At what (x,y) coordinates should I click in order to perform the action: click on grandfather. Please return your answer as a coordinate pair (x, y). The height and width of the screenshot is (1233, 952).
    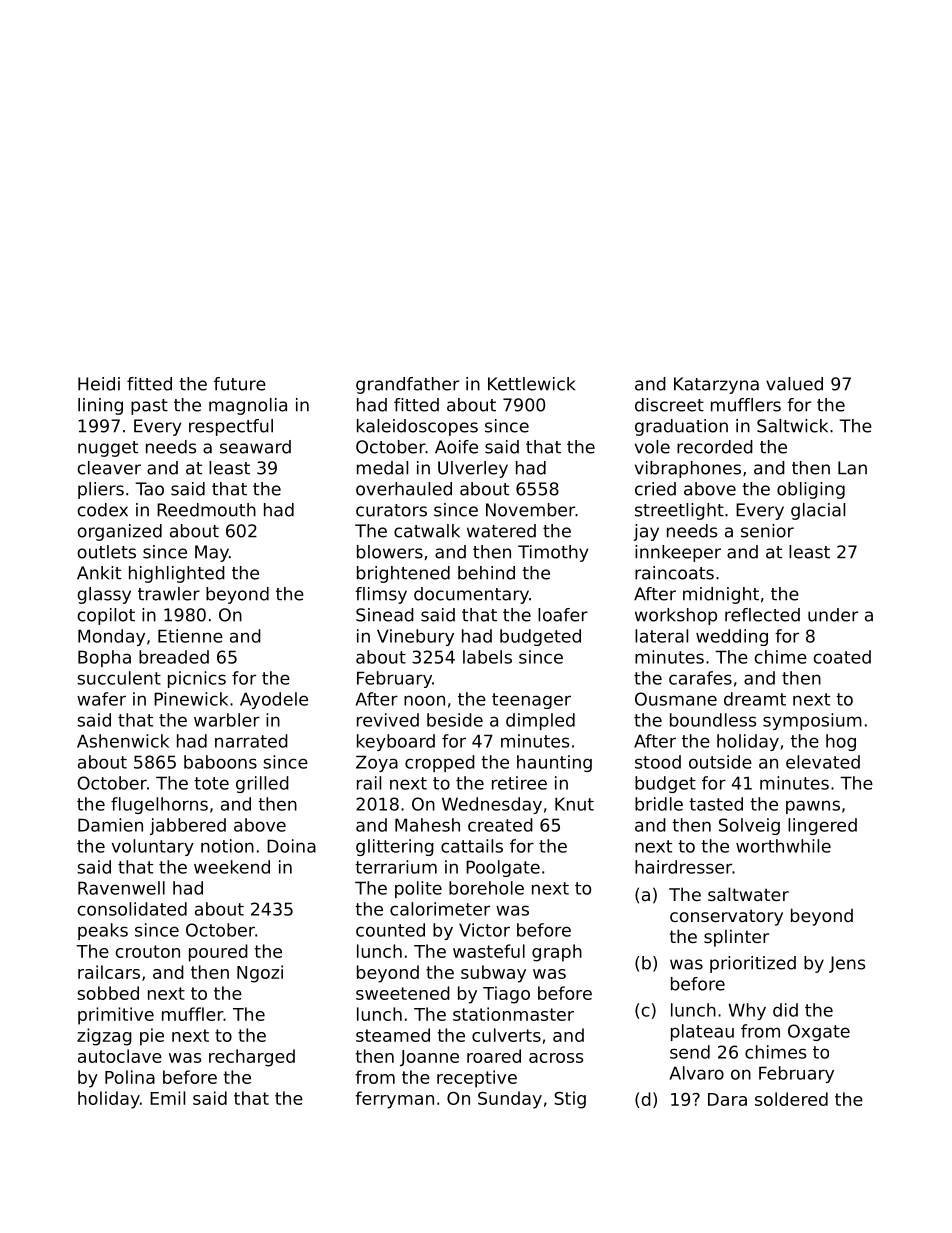
    Looking at the image, I should click on (407, 385).
